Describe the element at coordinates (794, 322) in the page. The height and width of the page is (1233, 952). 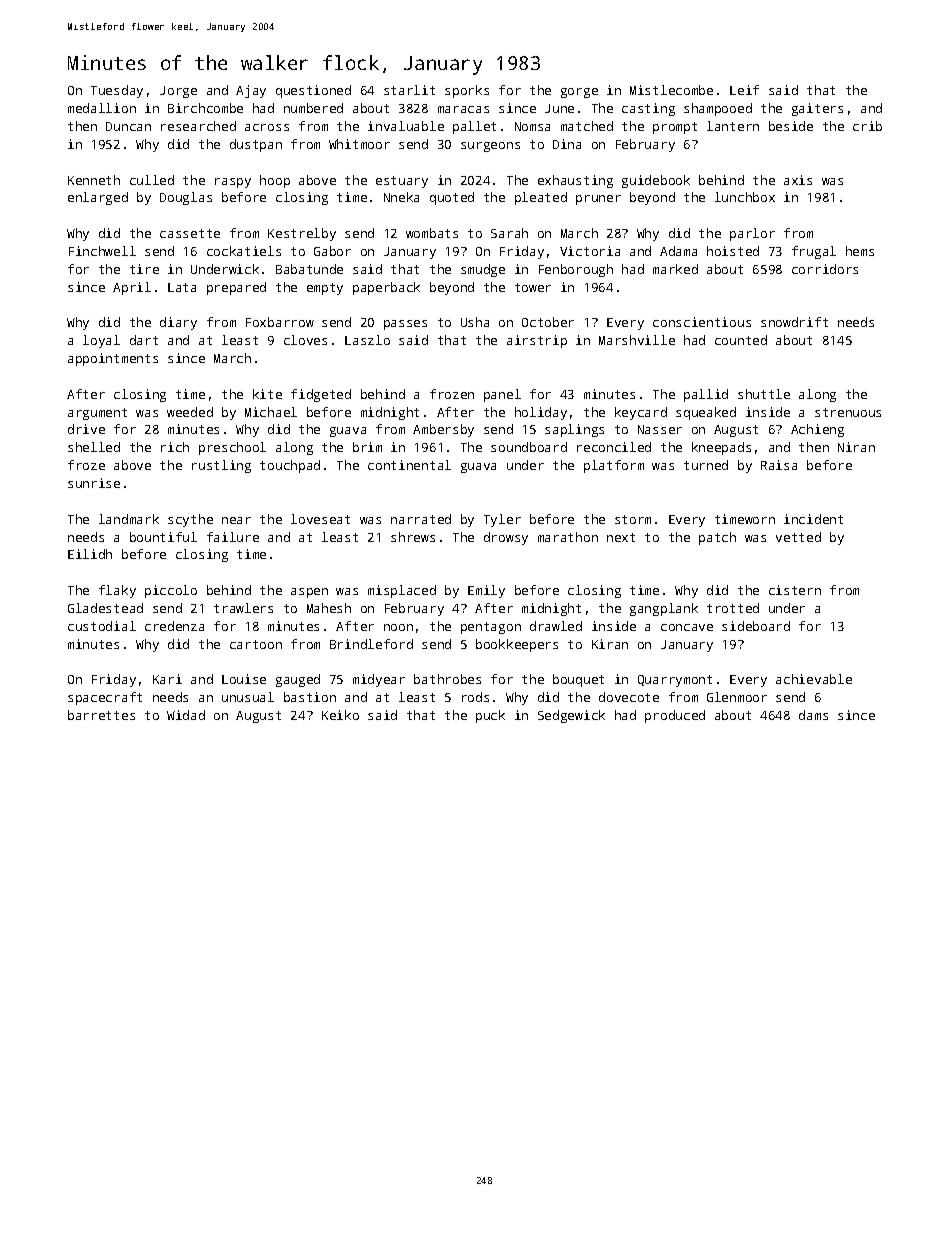
I see `snowdrift` at that location.
